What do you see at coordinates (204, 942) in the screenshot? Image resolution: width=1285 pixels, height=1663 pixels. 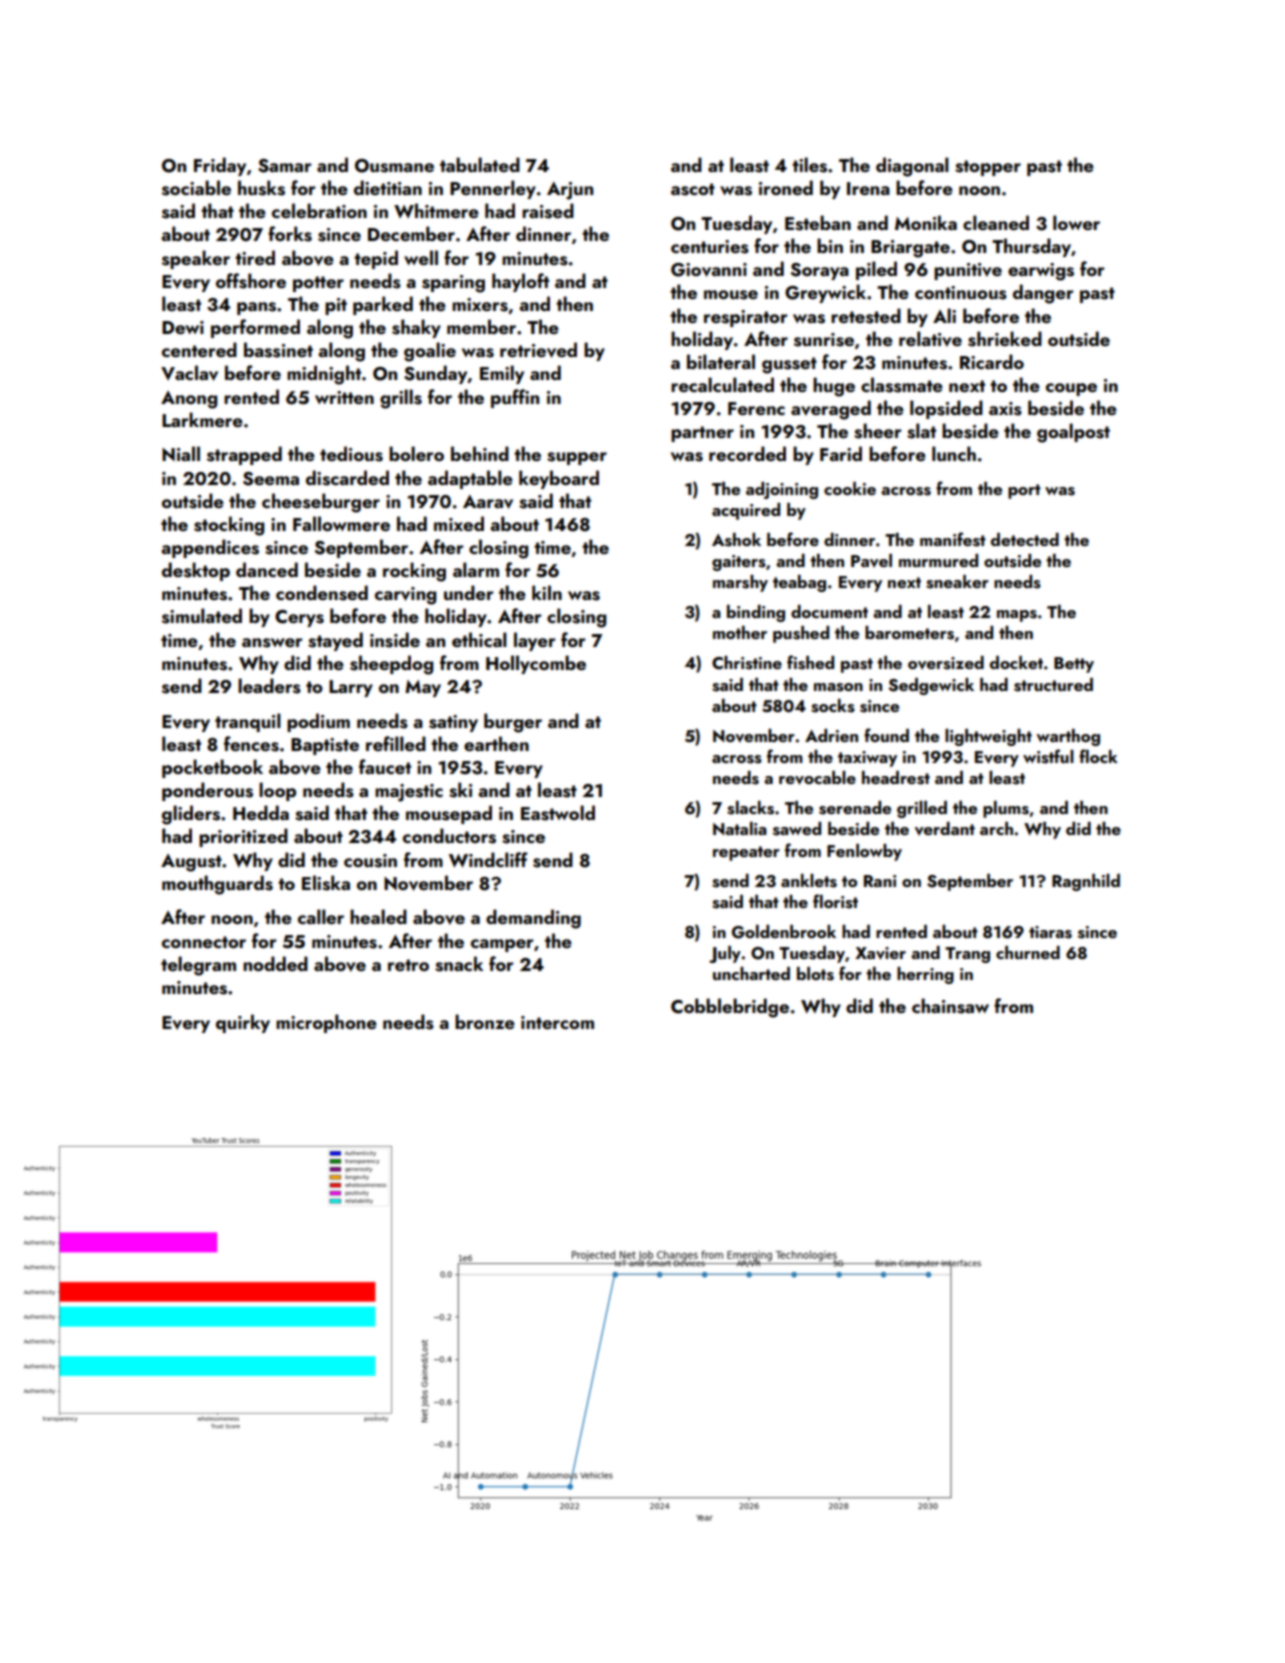 I see `connector` at bounding box center [204, 942].
